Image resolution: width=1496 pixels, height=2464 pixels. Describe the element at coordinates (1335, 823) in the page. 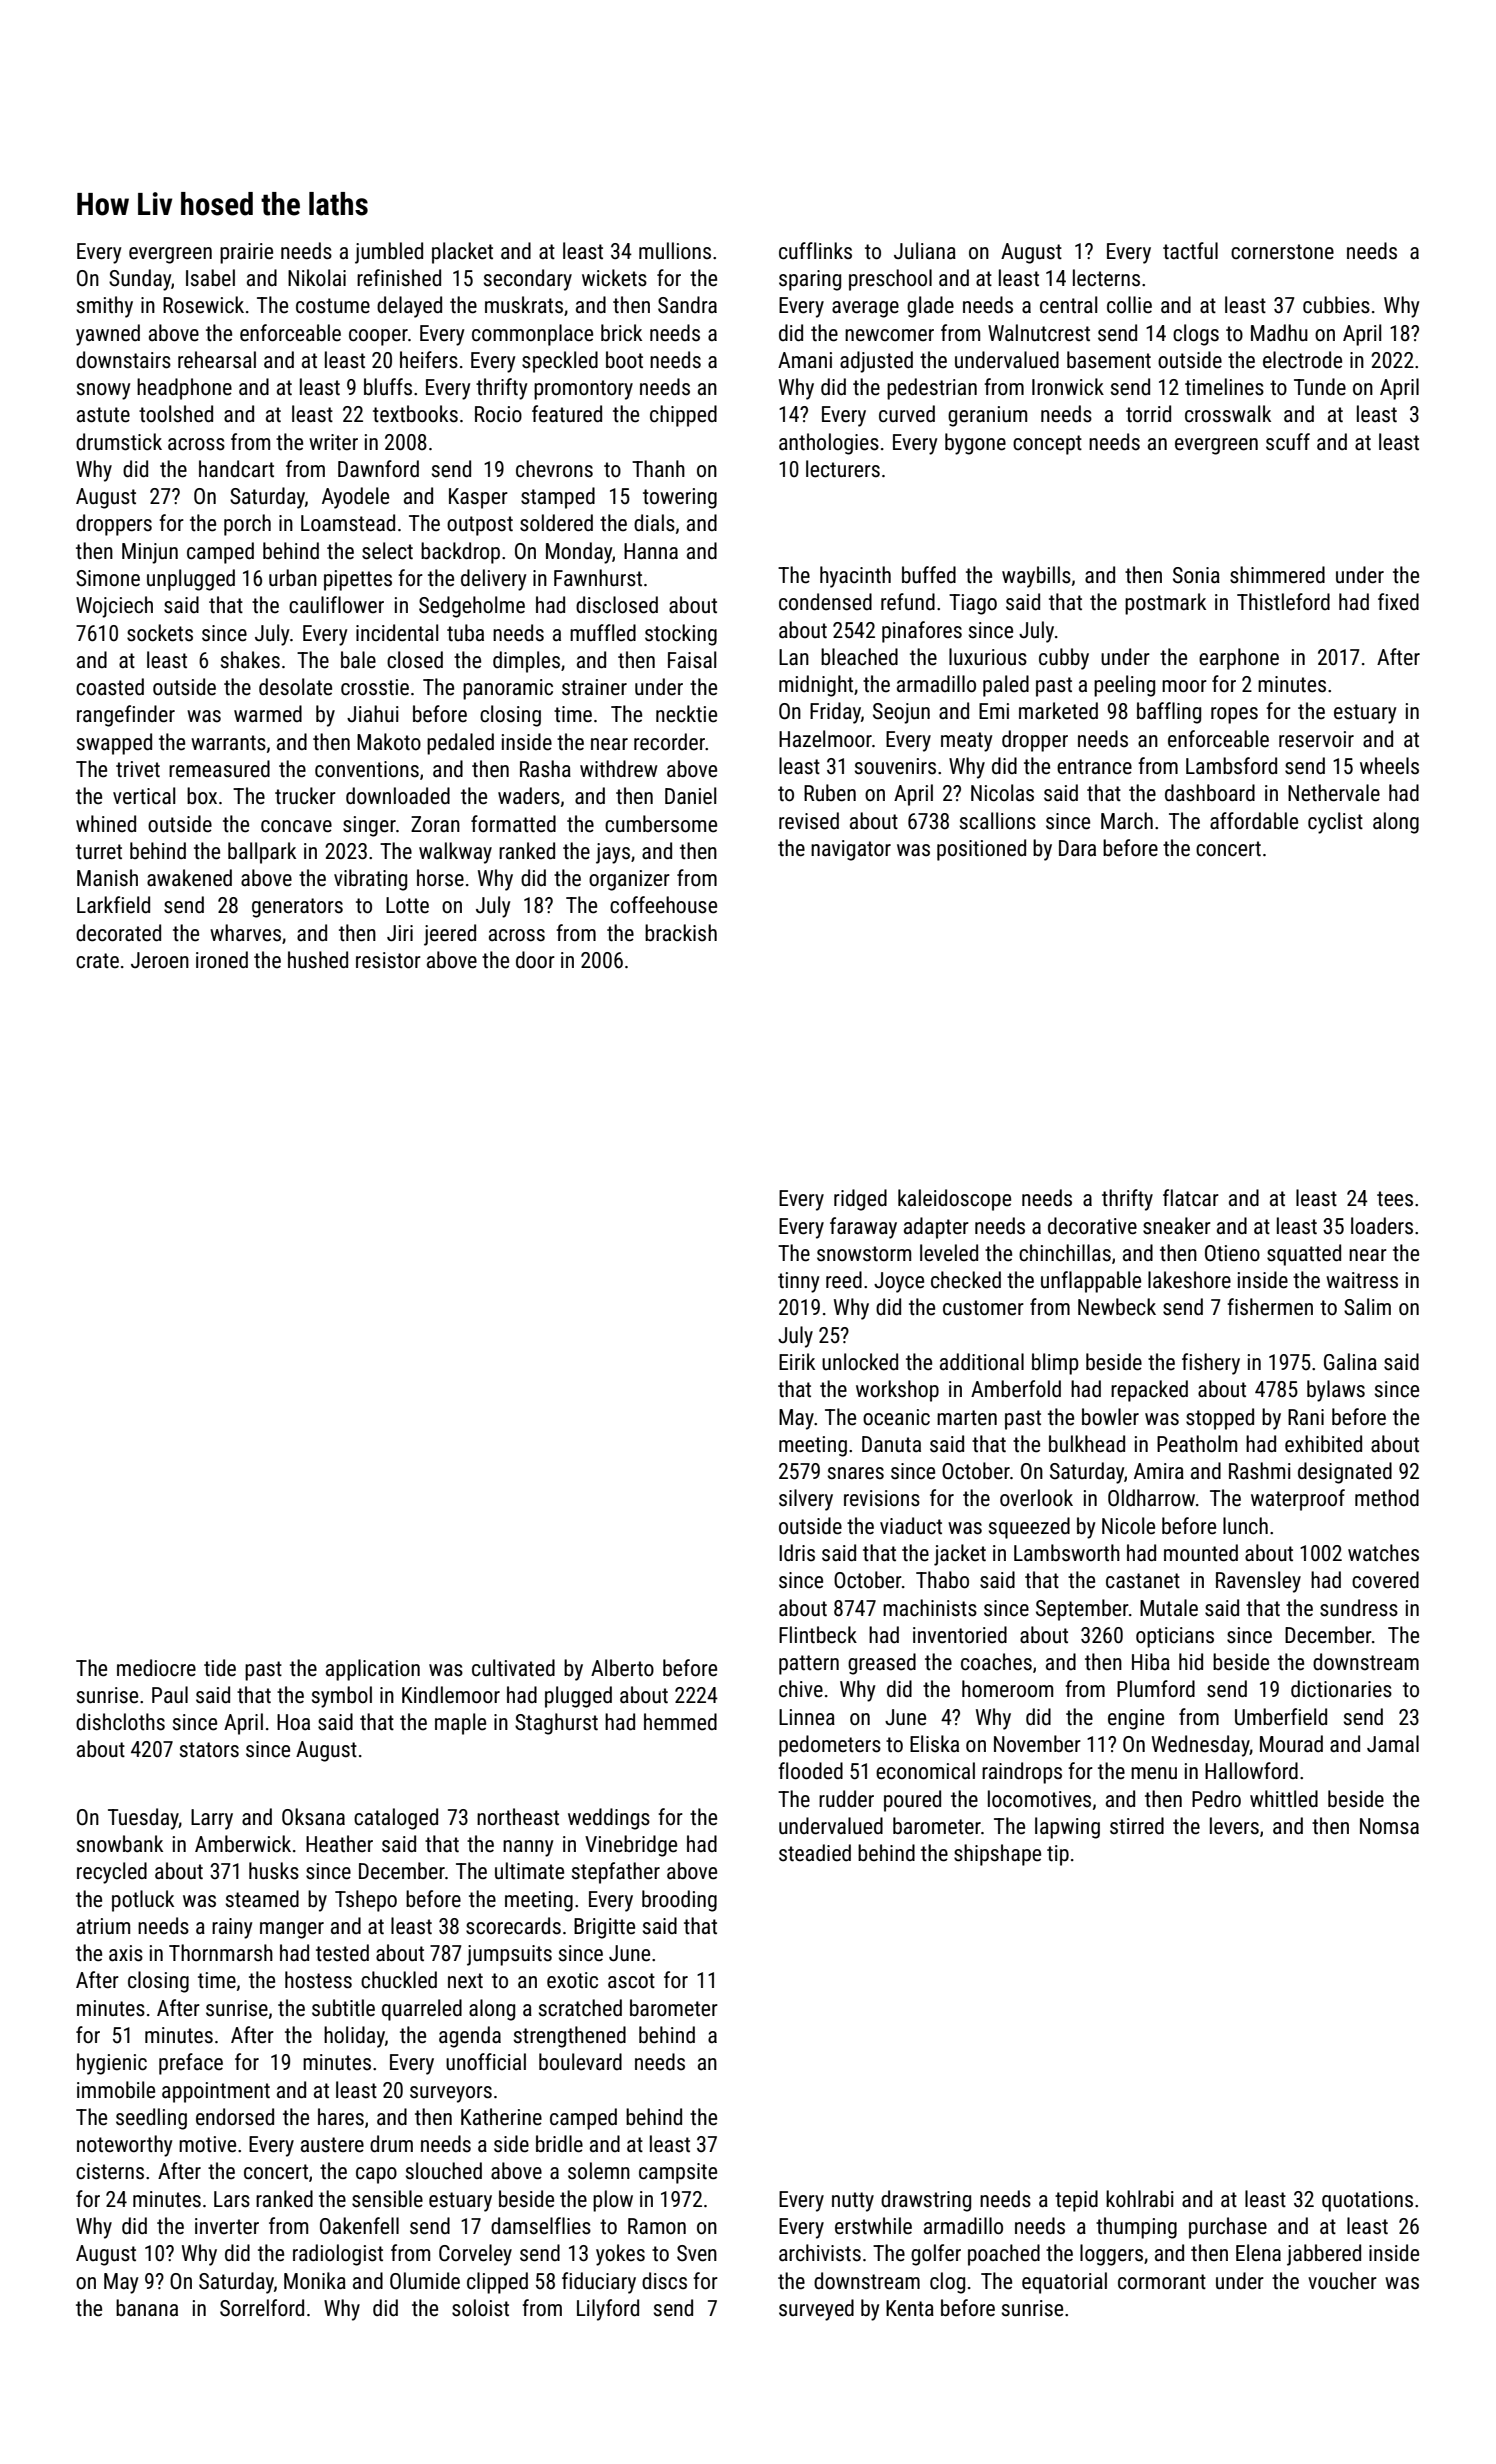

I see `cyclist` at that location.
